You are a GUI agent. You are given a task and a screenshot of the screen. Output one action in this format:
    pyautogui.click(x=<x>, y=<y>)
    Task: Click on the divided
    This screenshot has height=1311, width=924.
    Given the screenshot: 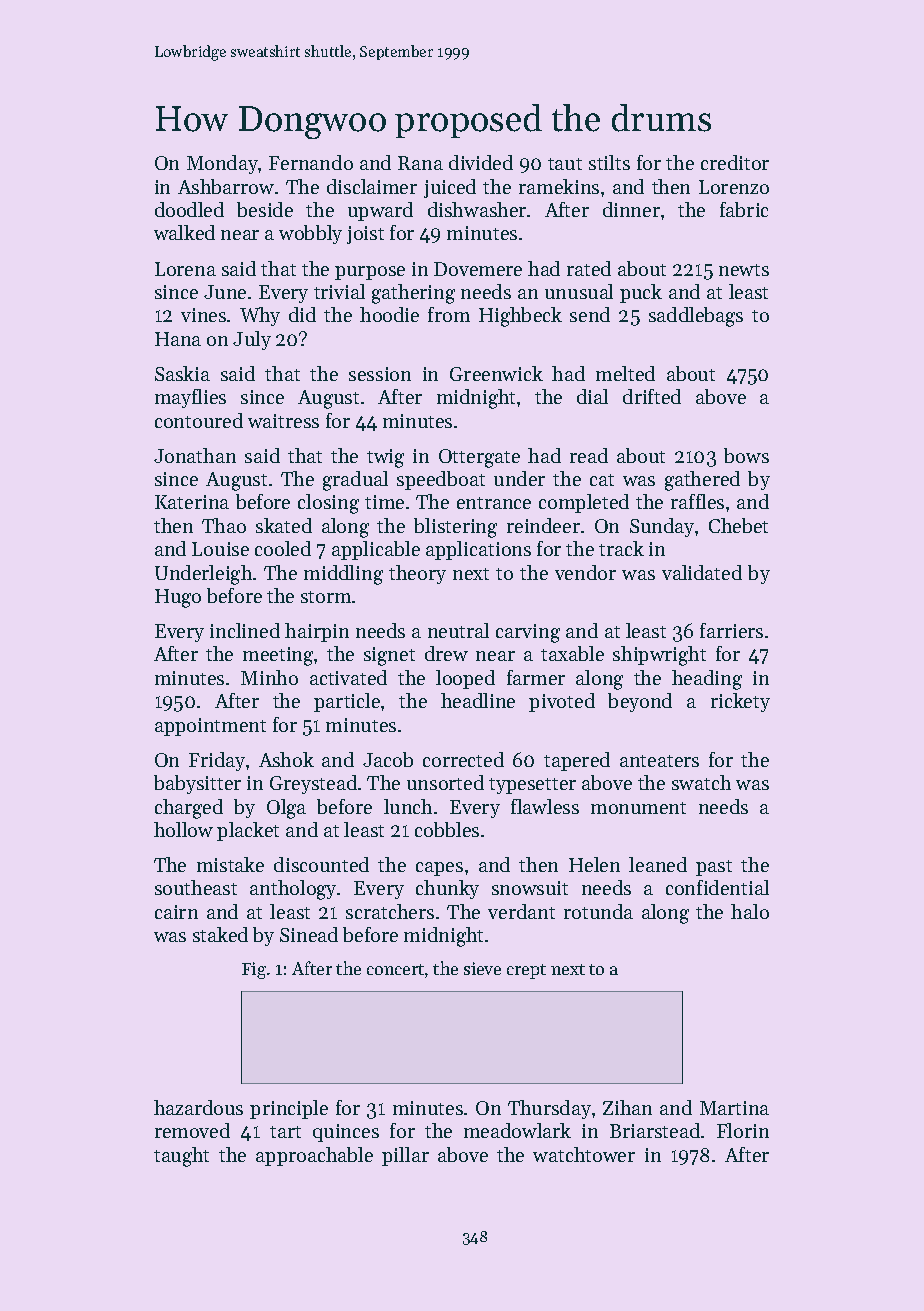 What is the action you would take?
    pyautogui.click(x=481, y=162)
